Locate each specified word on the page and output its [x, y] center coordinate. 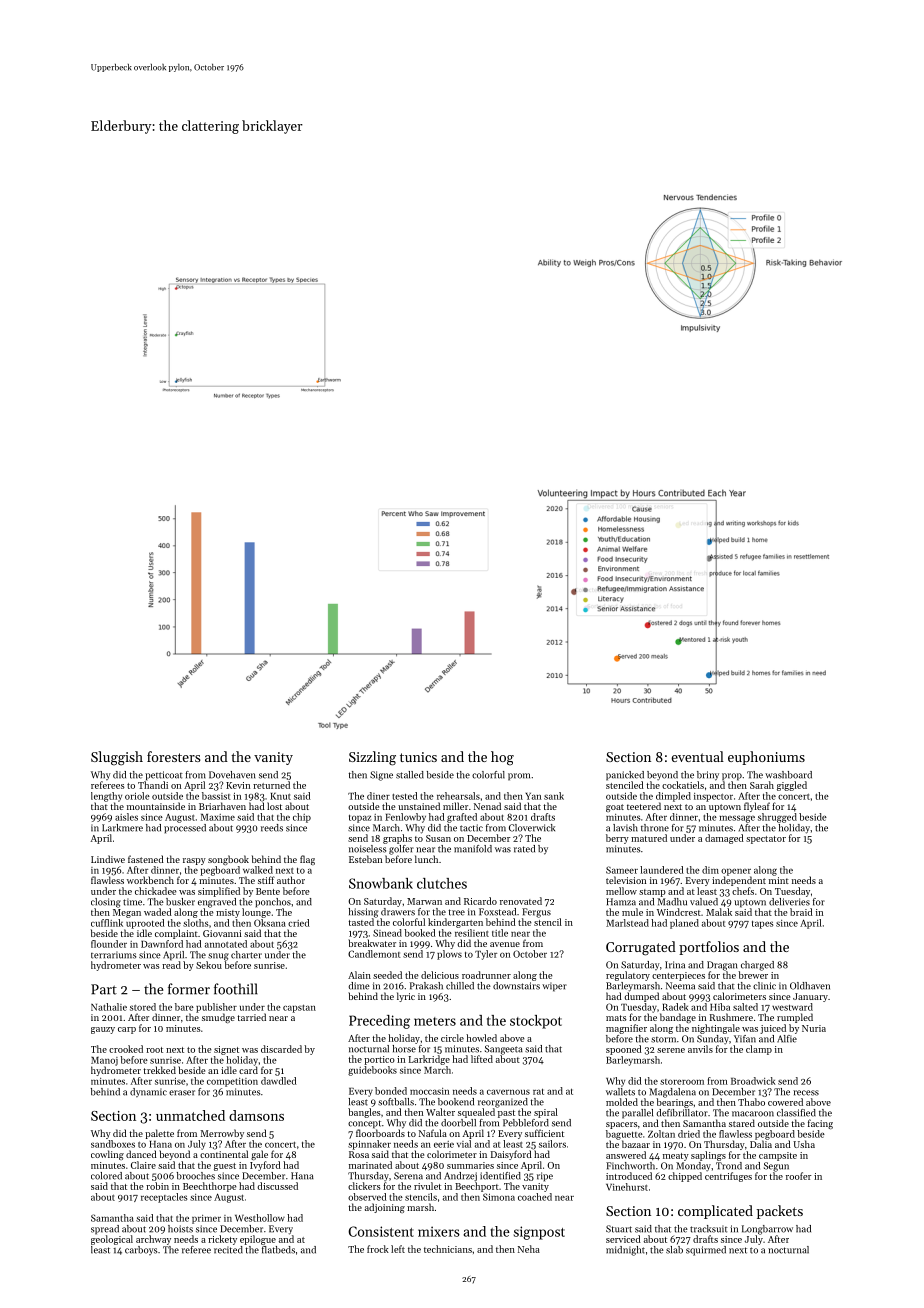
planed [684, 924]
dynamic [148, 1092]
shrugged [777, 818]
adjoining [385, 1208]
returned [271, 785]
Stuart [619, 1229]
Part [104, 989]
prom [519, 777]
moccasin [429, 1091]
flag [307, 860]
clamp [759, 1050]
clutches [442, 883]
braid [801, 912]
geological [112, 1240]
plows [449, 955]
